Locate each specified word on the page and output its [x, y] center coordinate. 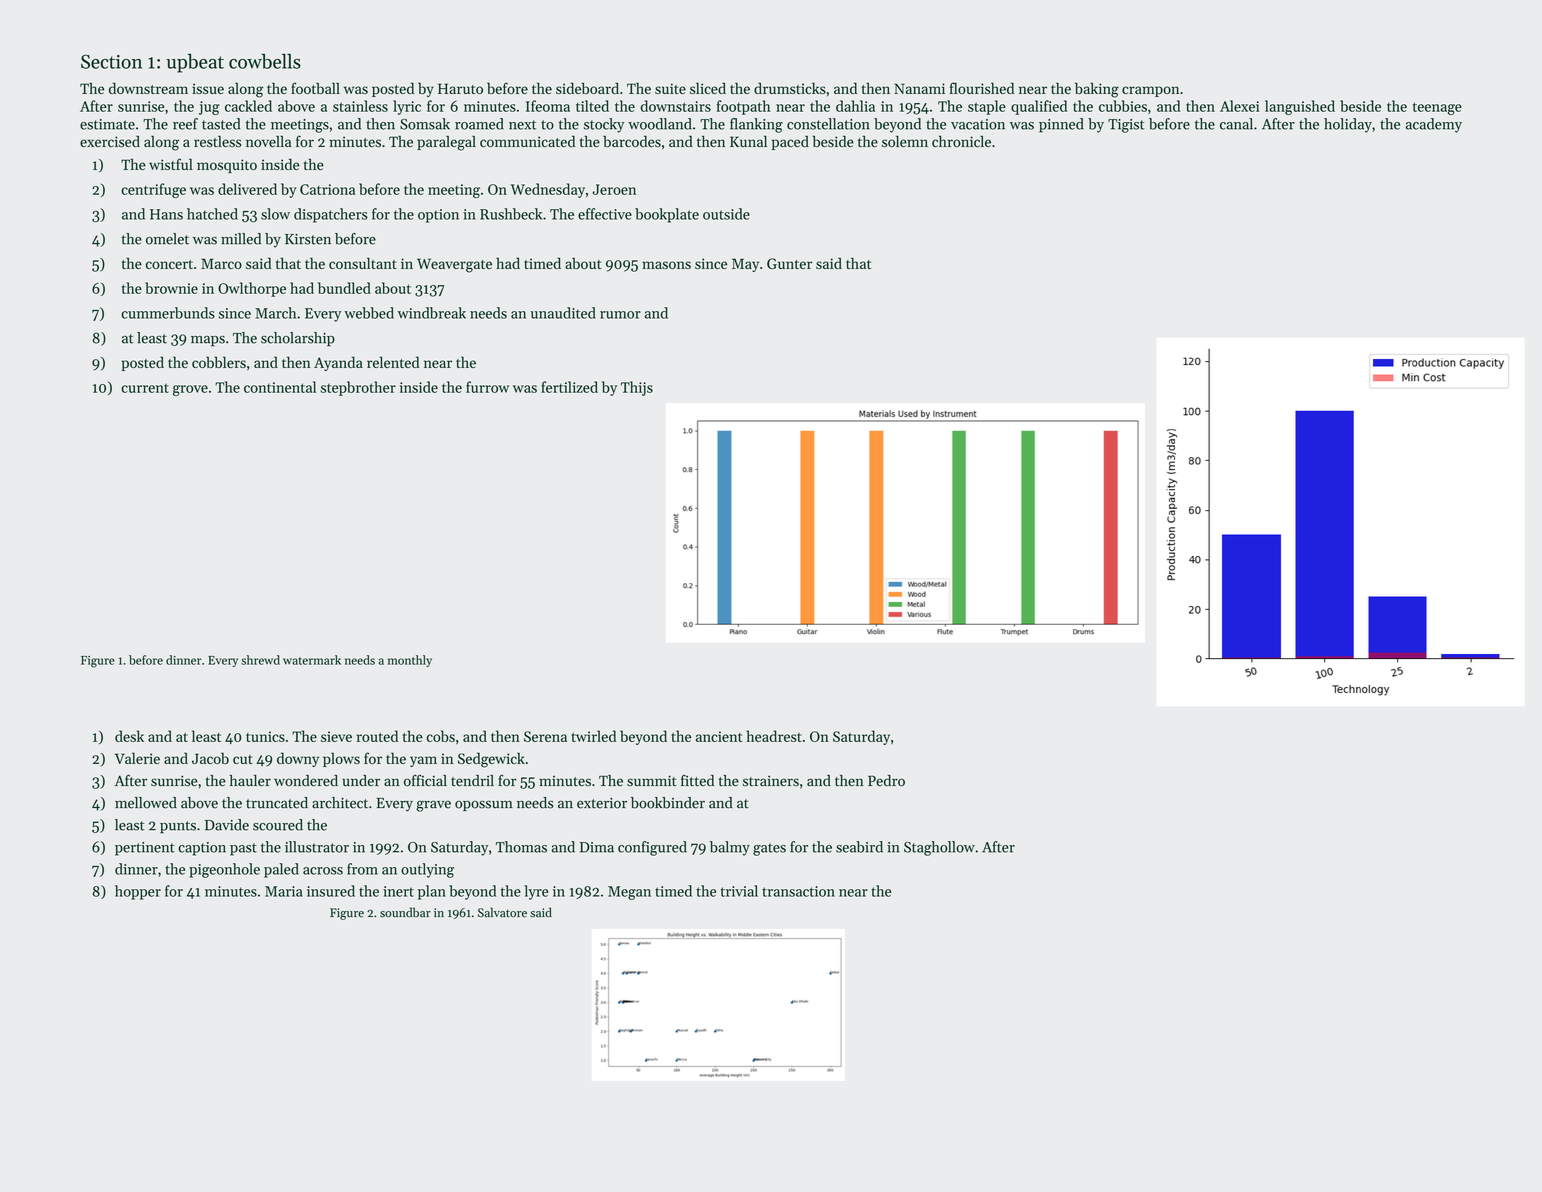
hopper [138, 892]
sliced [708, 88]
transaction [798, 891]
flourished [982, 88]
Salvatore [502, 912]
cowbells [265, 61]
